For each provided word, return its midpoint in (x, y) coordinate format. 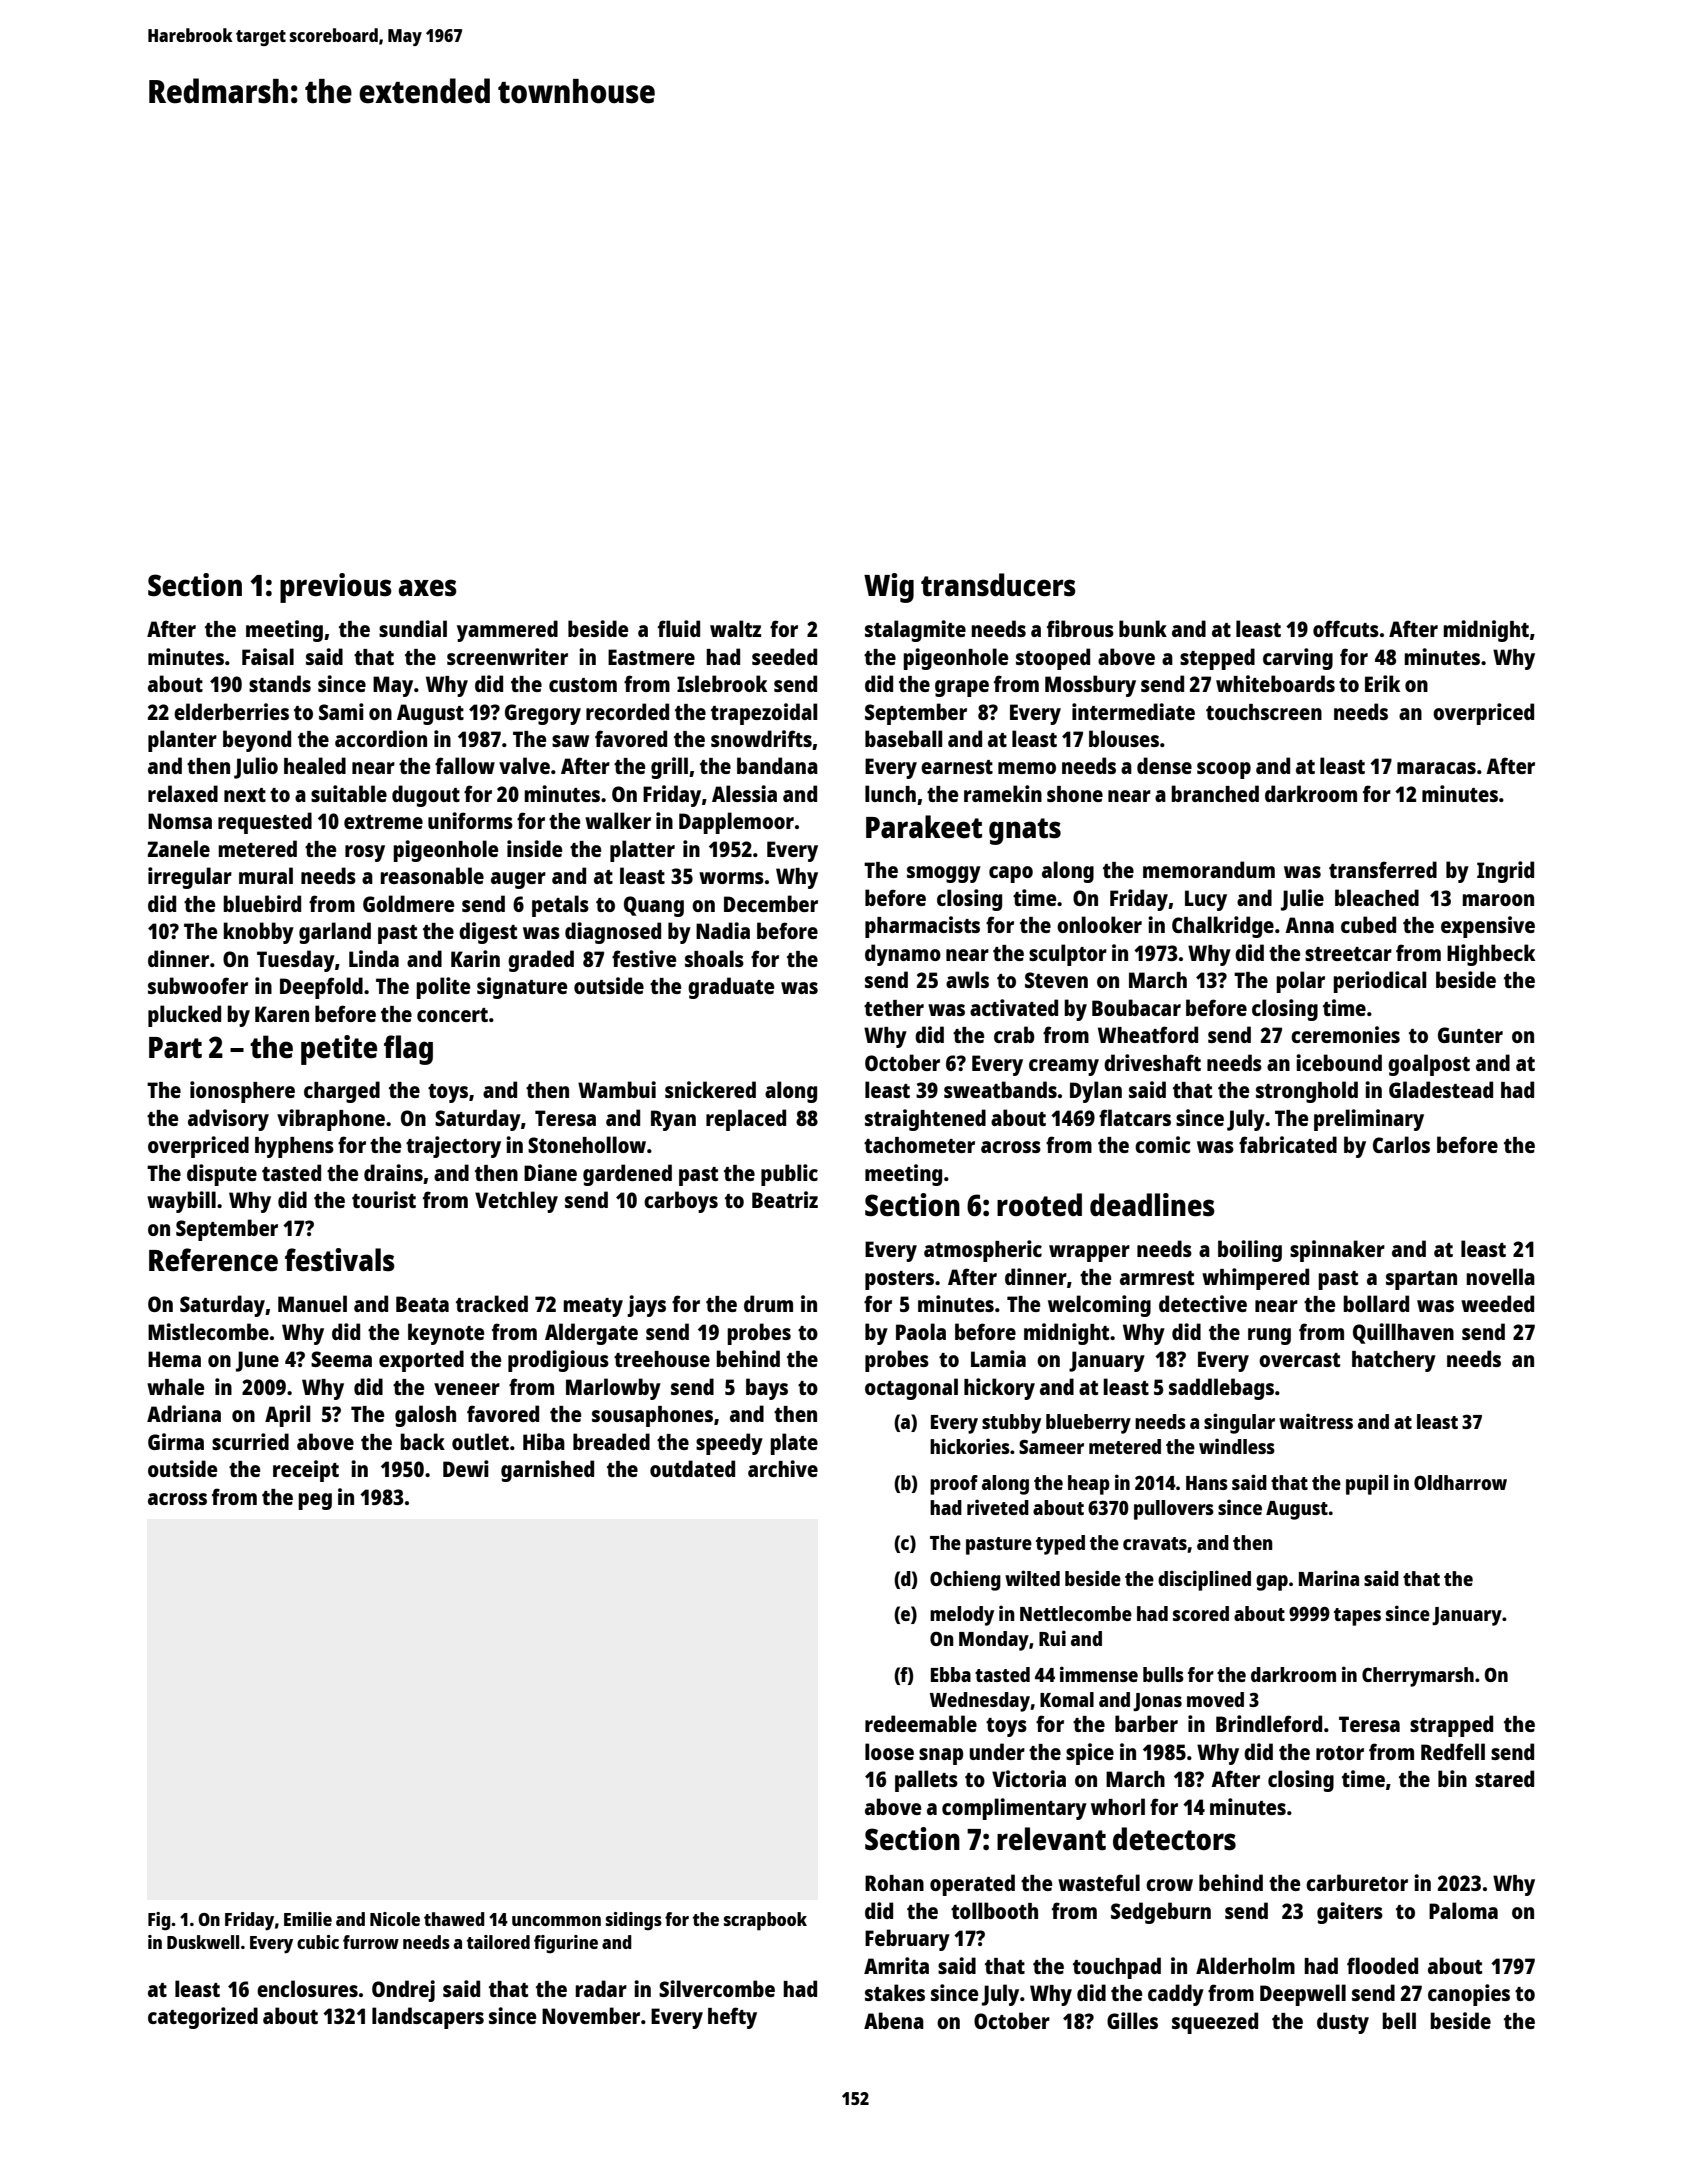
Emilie (308, 1919)
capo (1011, 874)
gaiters (1350, 1913)
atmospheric (983, 1251)
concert (452, 1015)
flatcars (1135, 1117)
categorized (203, 2018)
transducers (998, 585)
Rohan (894, 1883)
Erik (1382, 683)
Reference (213, 1260)
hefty (732, 2018)
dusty (1343, 2023)
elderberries (231, 711)
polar (1300, 982)
